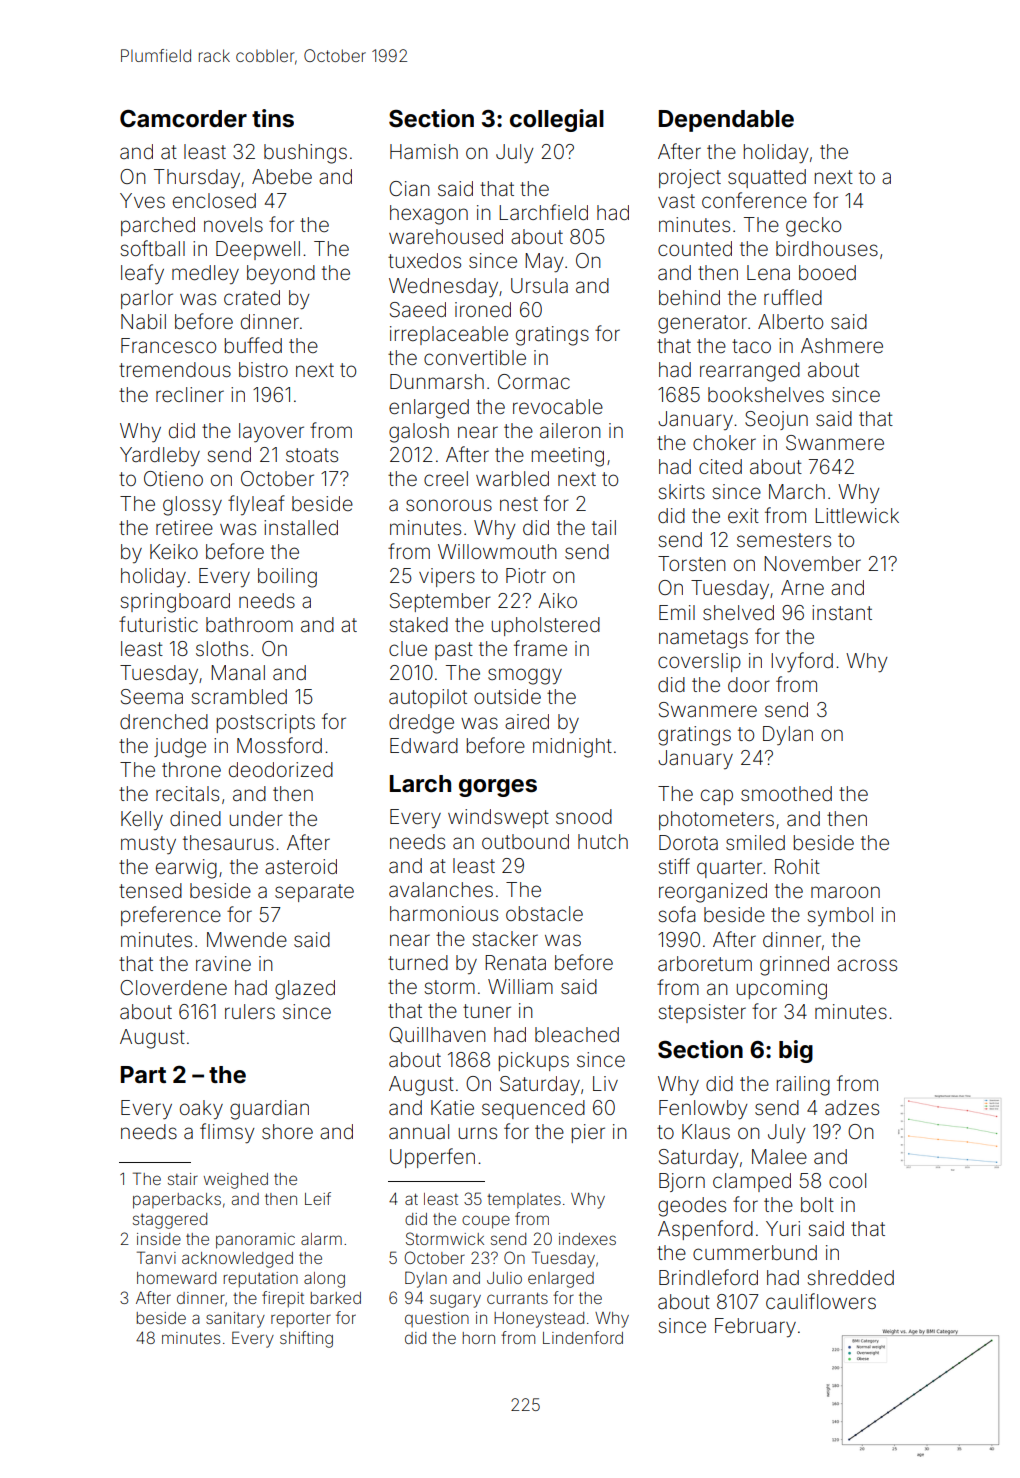 This screenshot has height=1478, width=1020. What do you see at coordinates (749, 684) in the screenshot?
I see `door` at bounding box center [749, 684].
